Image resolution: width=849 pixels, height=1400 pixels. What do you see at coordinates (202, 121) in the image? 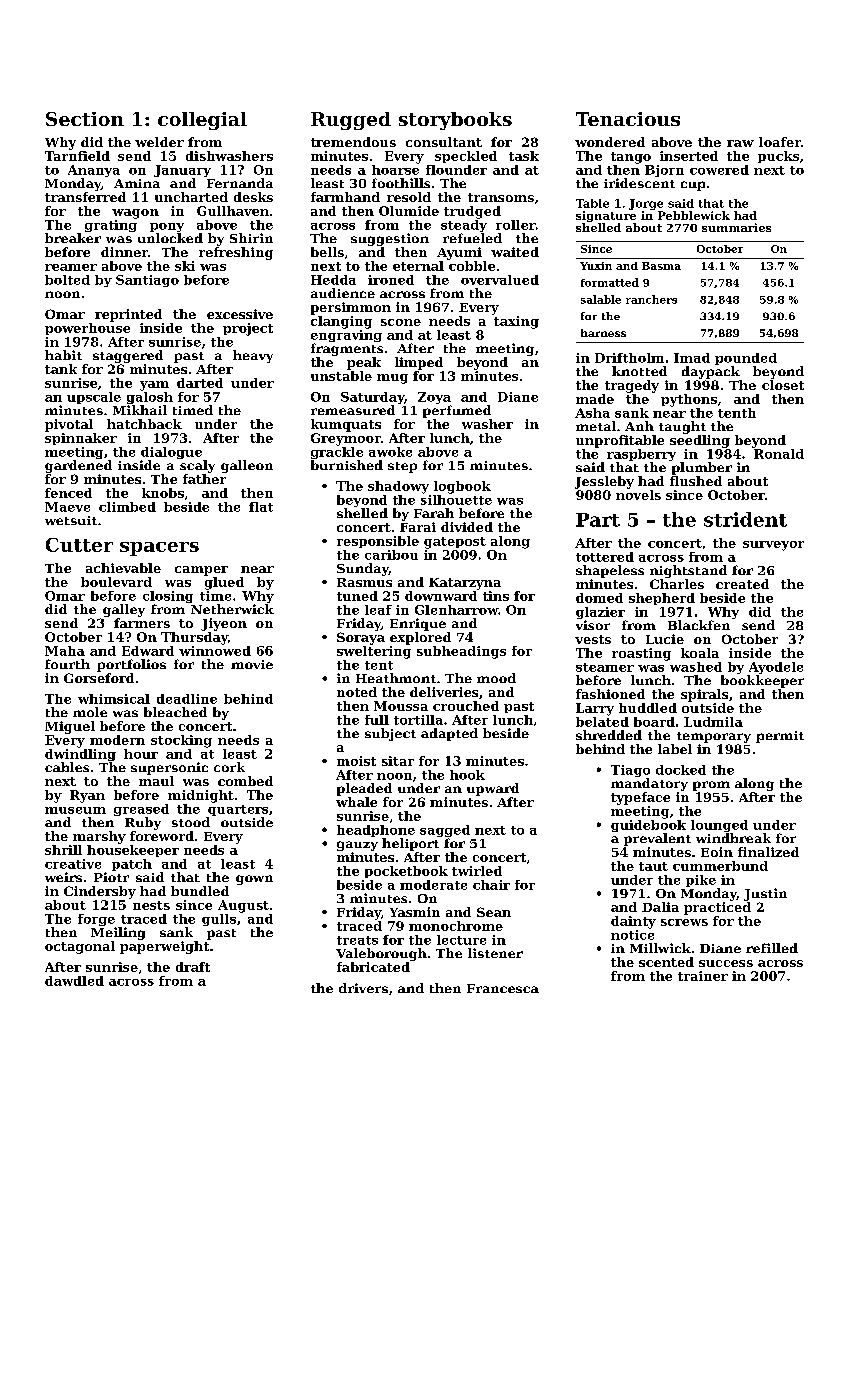
I see `collegial` at bounding box center [202, 121].
